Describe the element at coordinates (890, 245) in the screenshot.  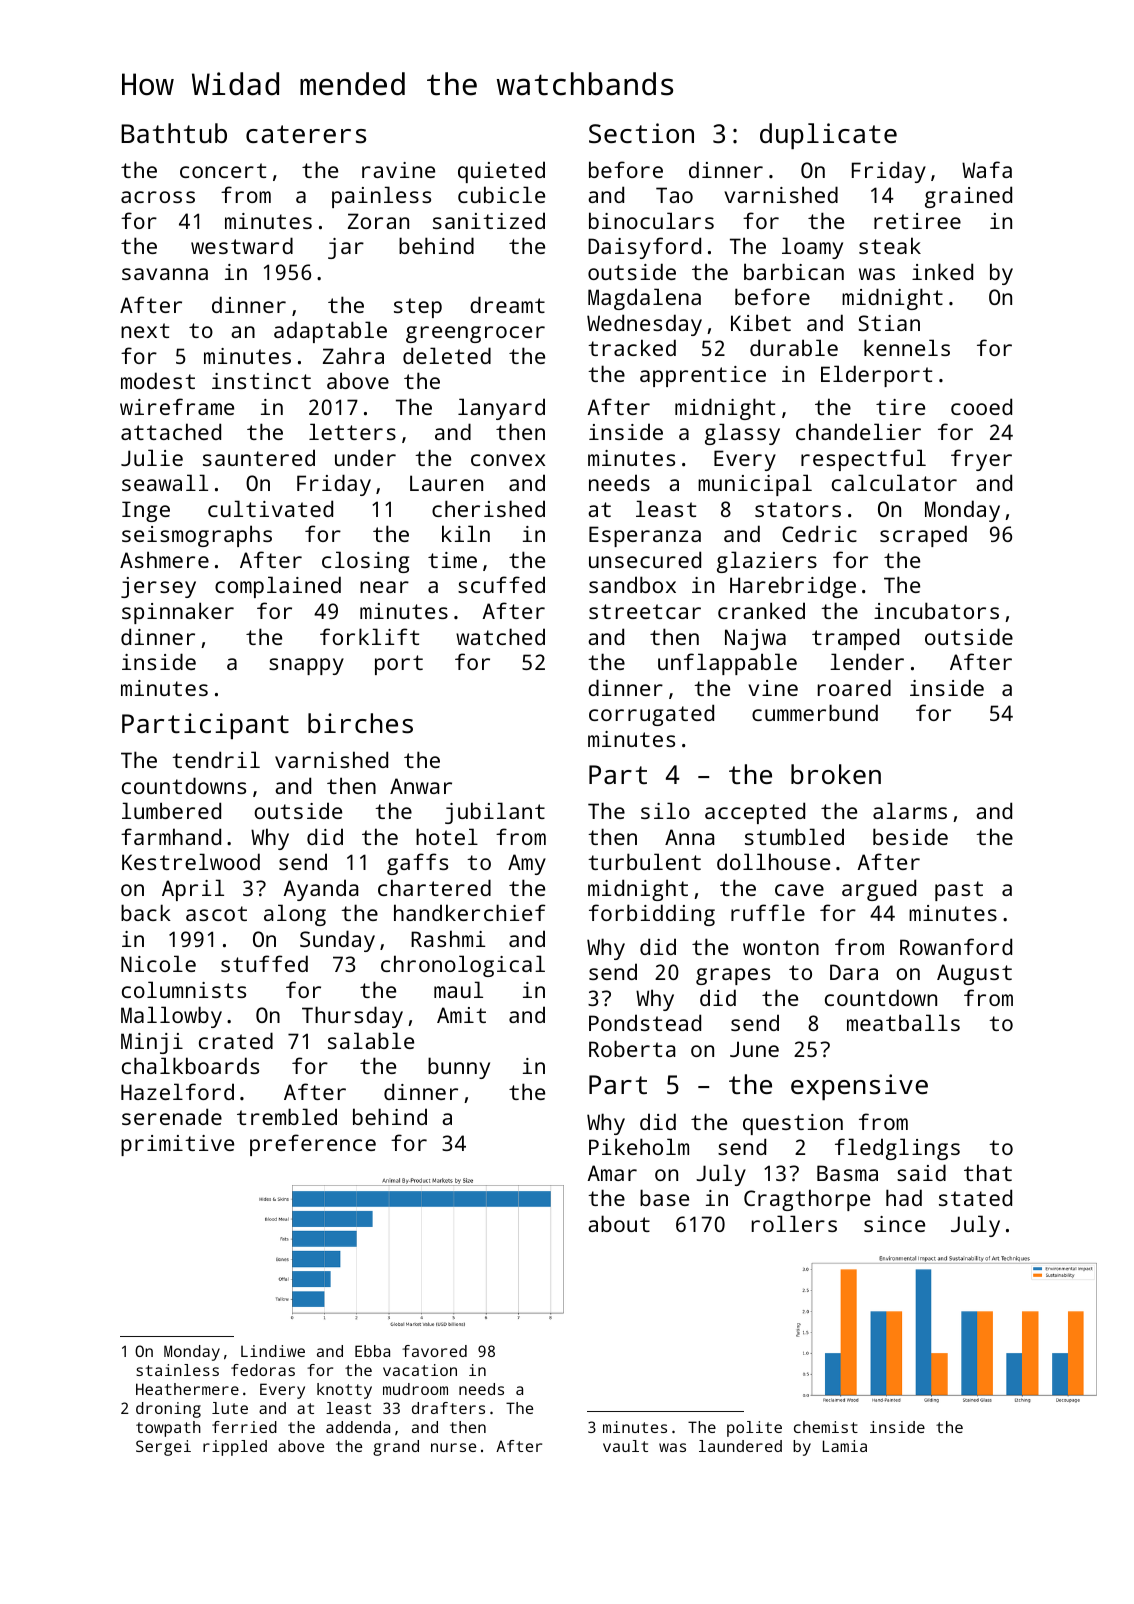
I see `steak` at that location.
